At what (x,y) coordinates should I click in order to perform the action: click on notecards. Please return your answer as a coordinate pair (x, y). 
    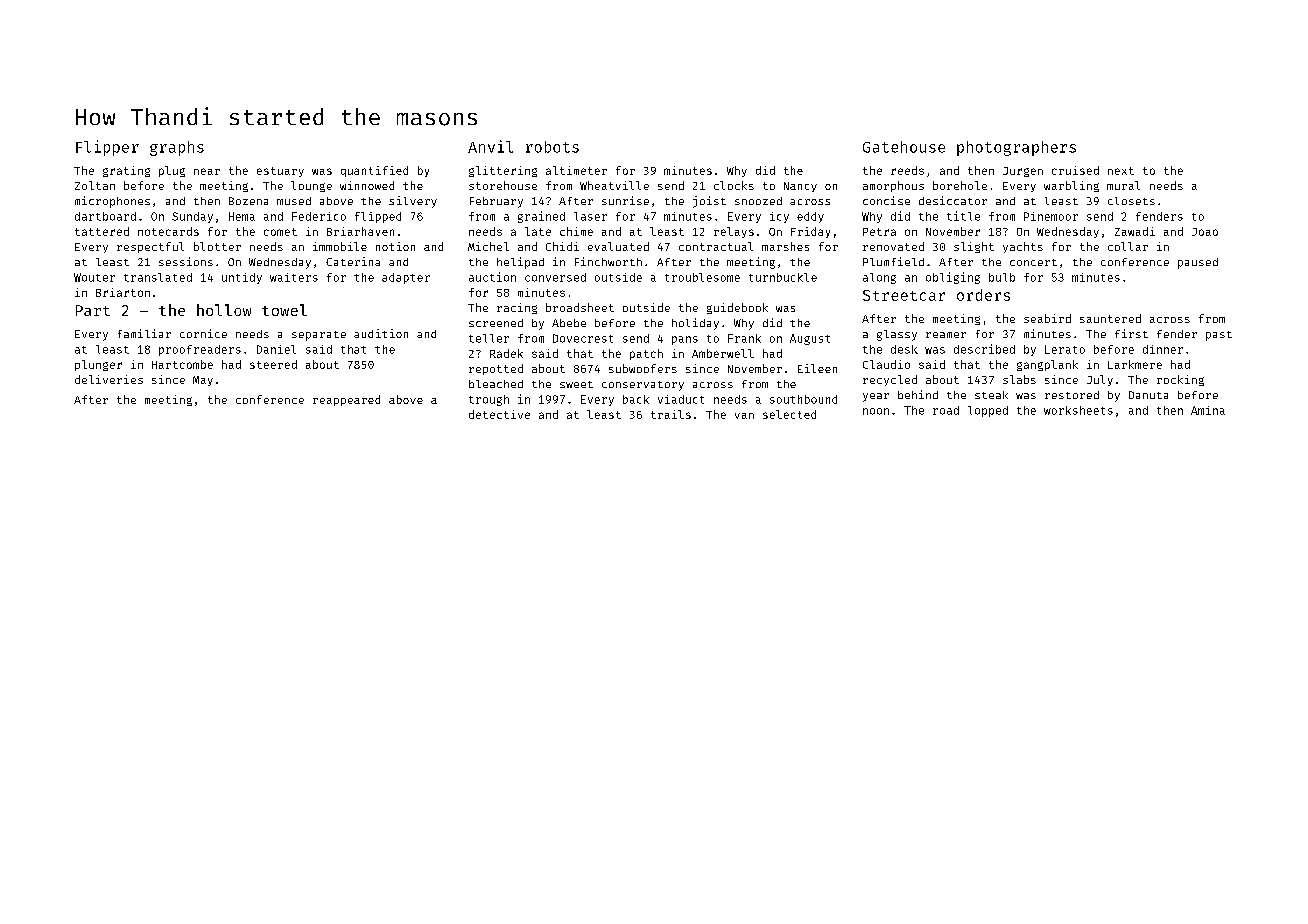
    Looking at the image, I should click on (168, 231).
